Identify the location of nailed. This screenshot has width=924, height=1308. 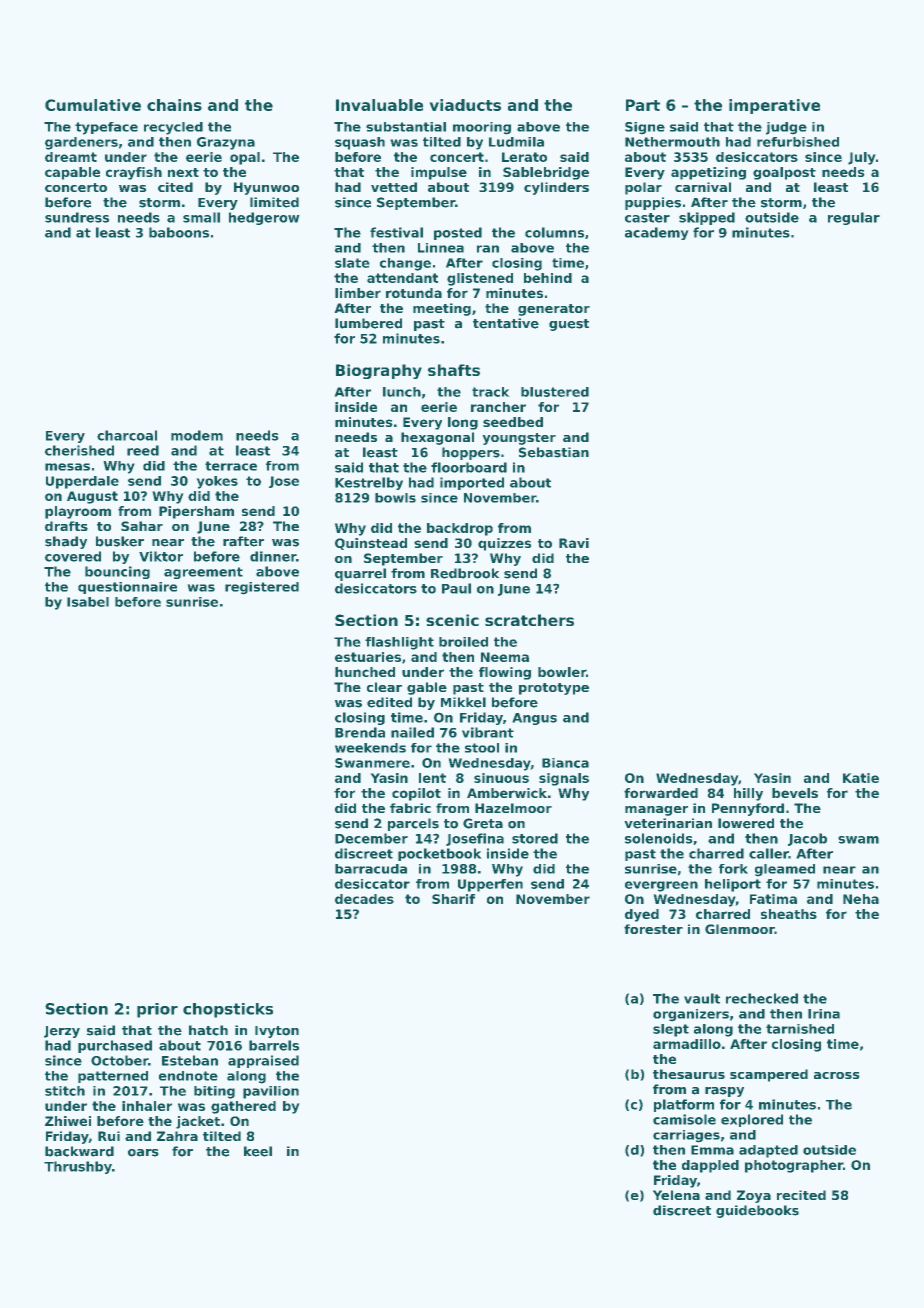
(412, 732).
